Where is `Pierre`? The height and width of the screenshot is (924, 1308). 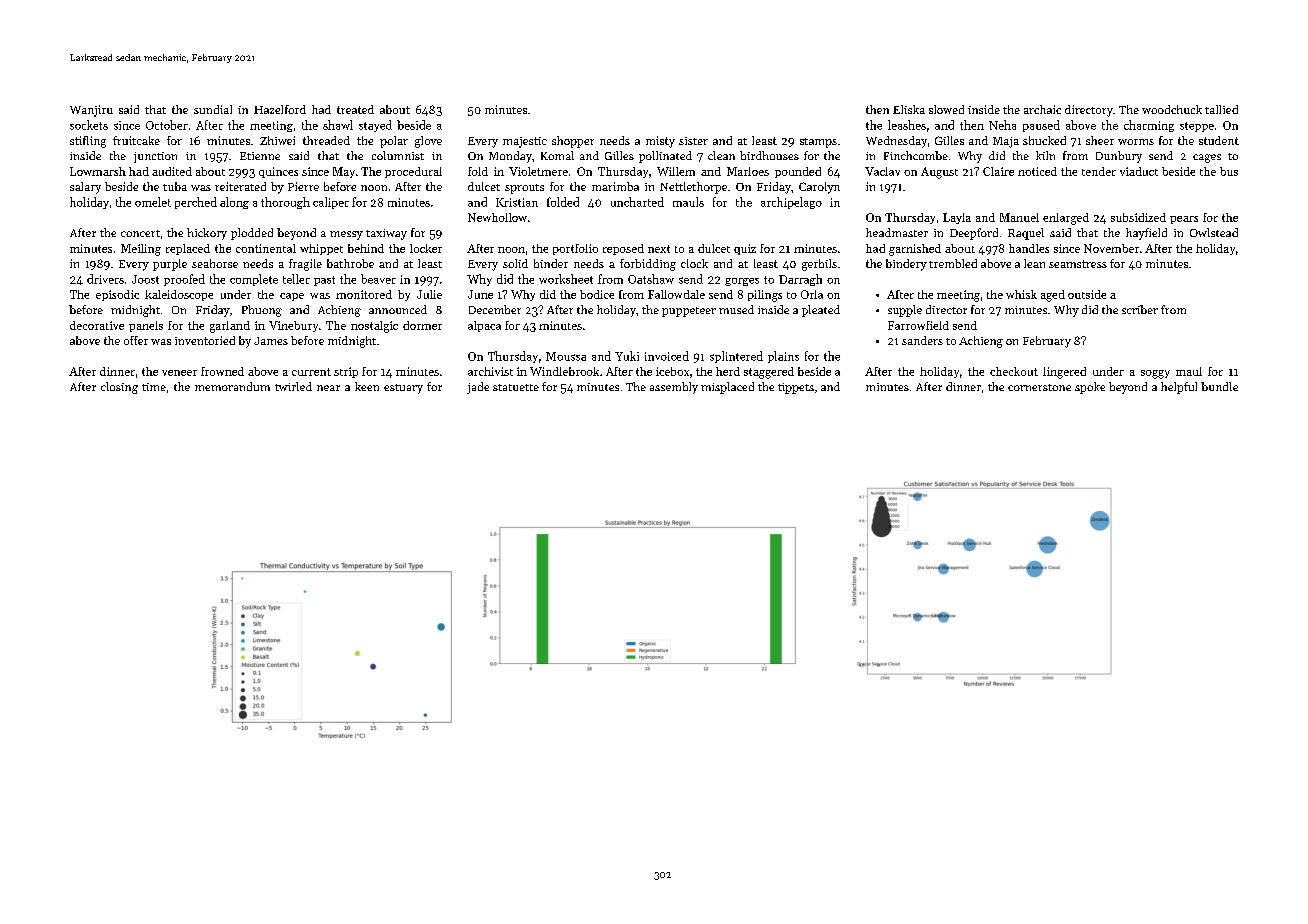
Pierre is located at coordinates (303, 186).
